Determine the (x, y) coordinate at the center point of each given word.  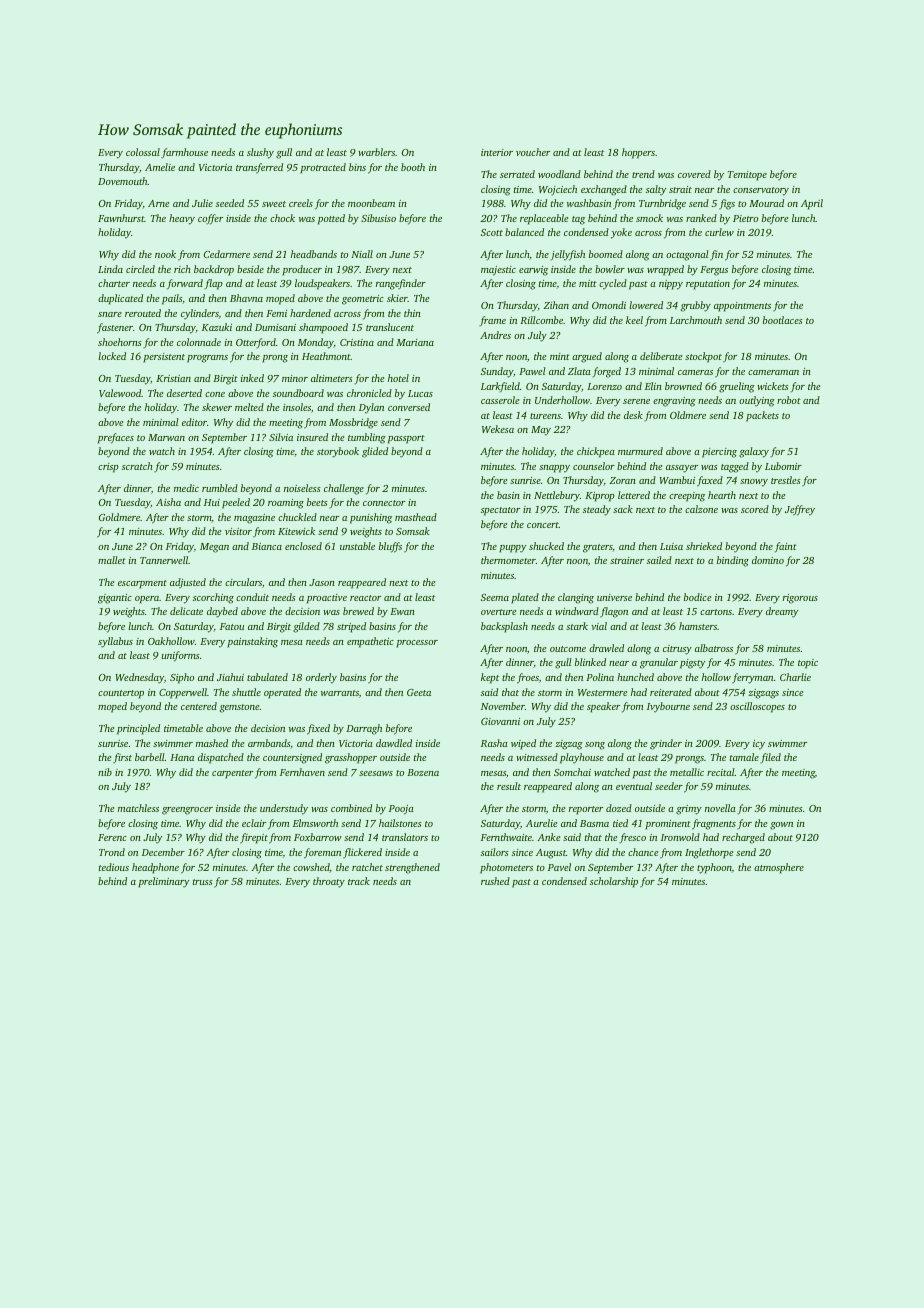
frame (492, 321)
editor (194, 422)
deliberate (661, 356)
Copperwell (183, 693)
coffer (210, 219)
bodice (697, 597)
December (163, 852)
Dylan (371, 408)
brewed (358, 611)
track (359, 881)
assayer (682, 469)
